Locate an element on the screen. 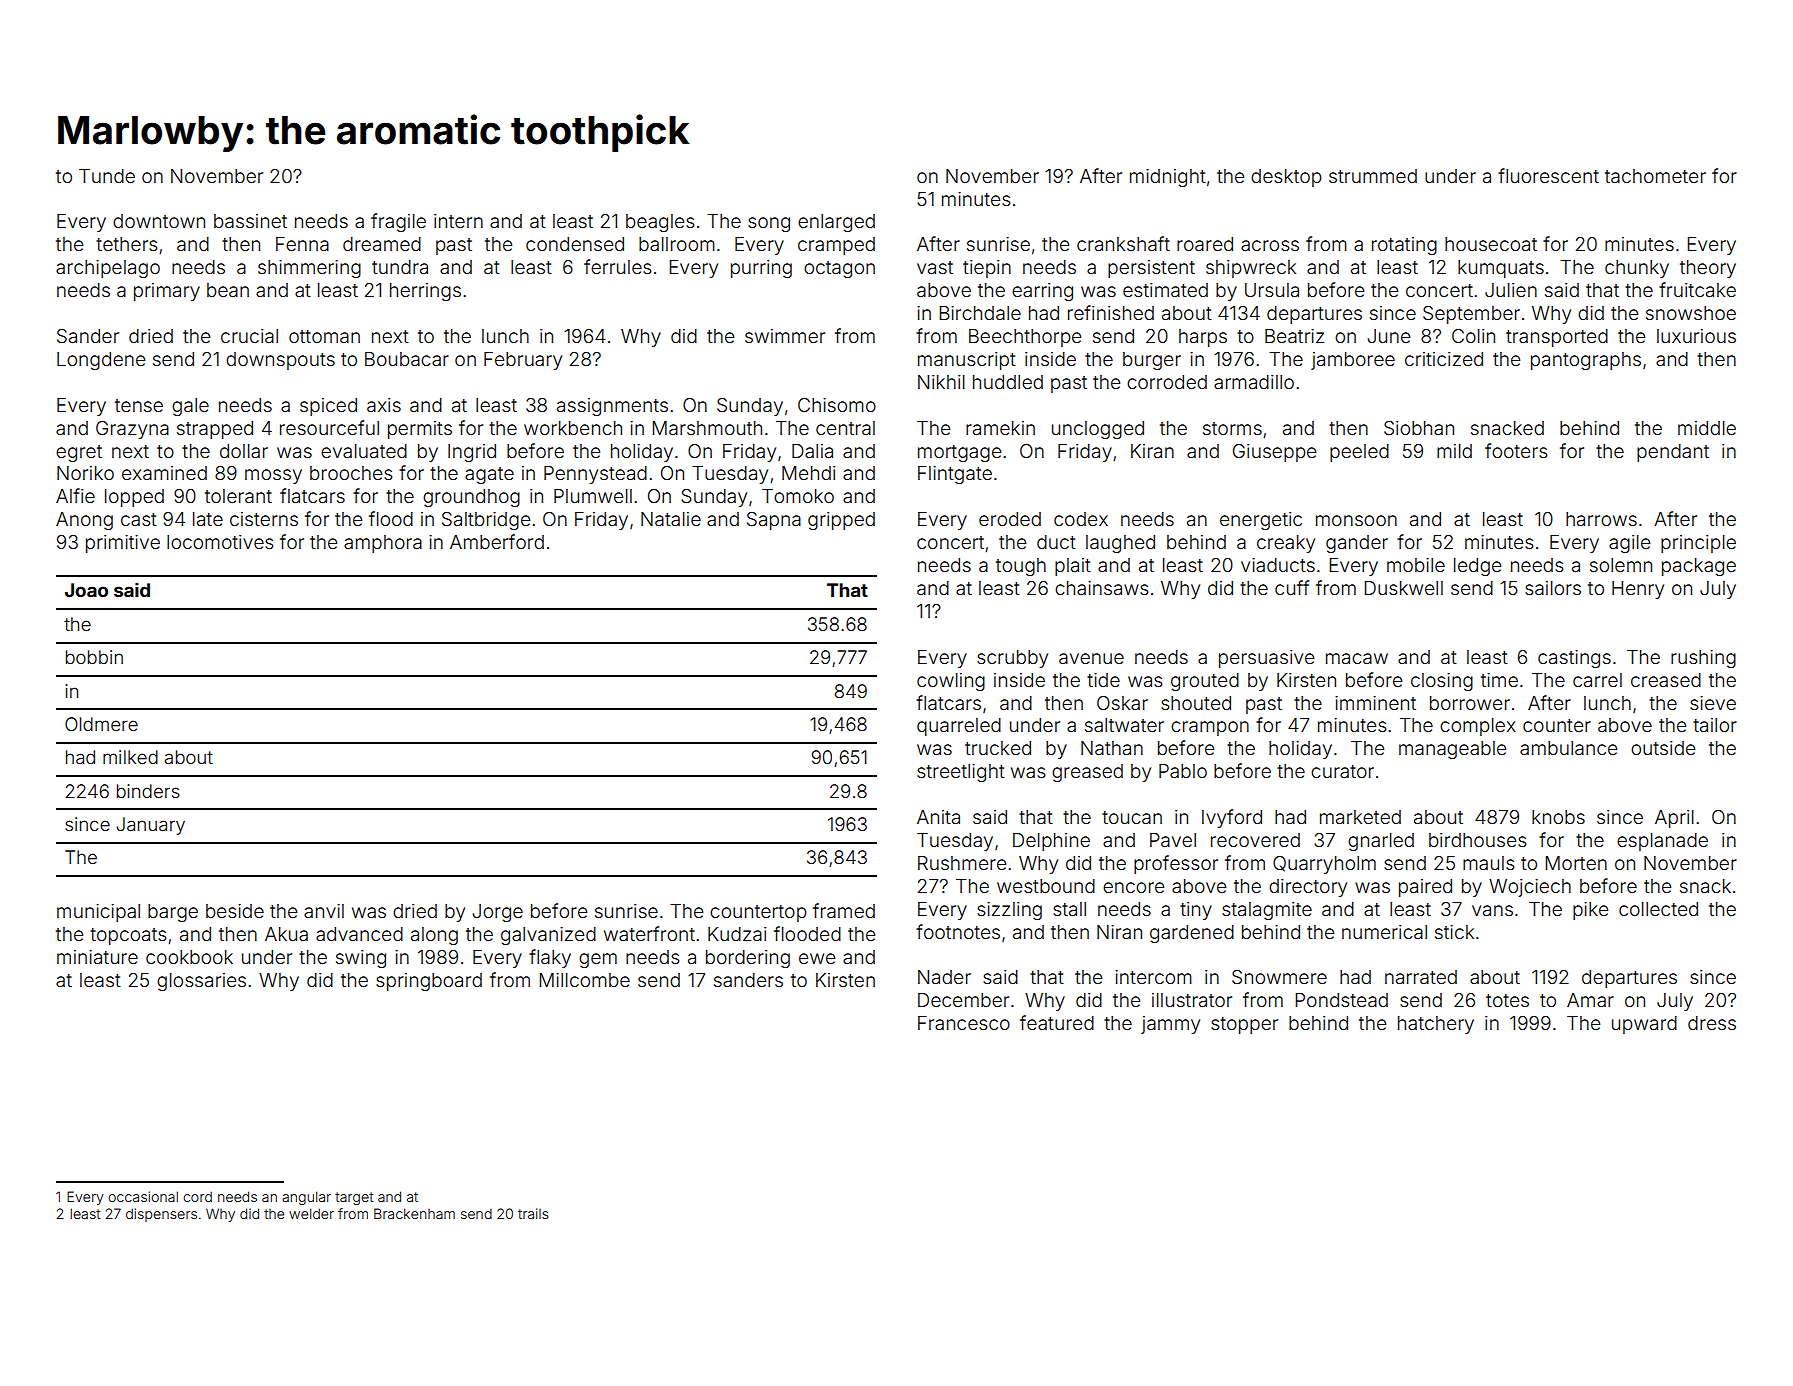 This screenshot has height=1386, width=1793. Marshmouth is located at coordinates (707, 428).
